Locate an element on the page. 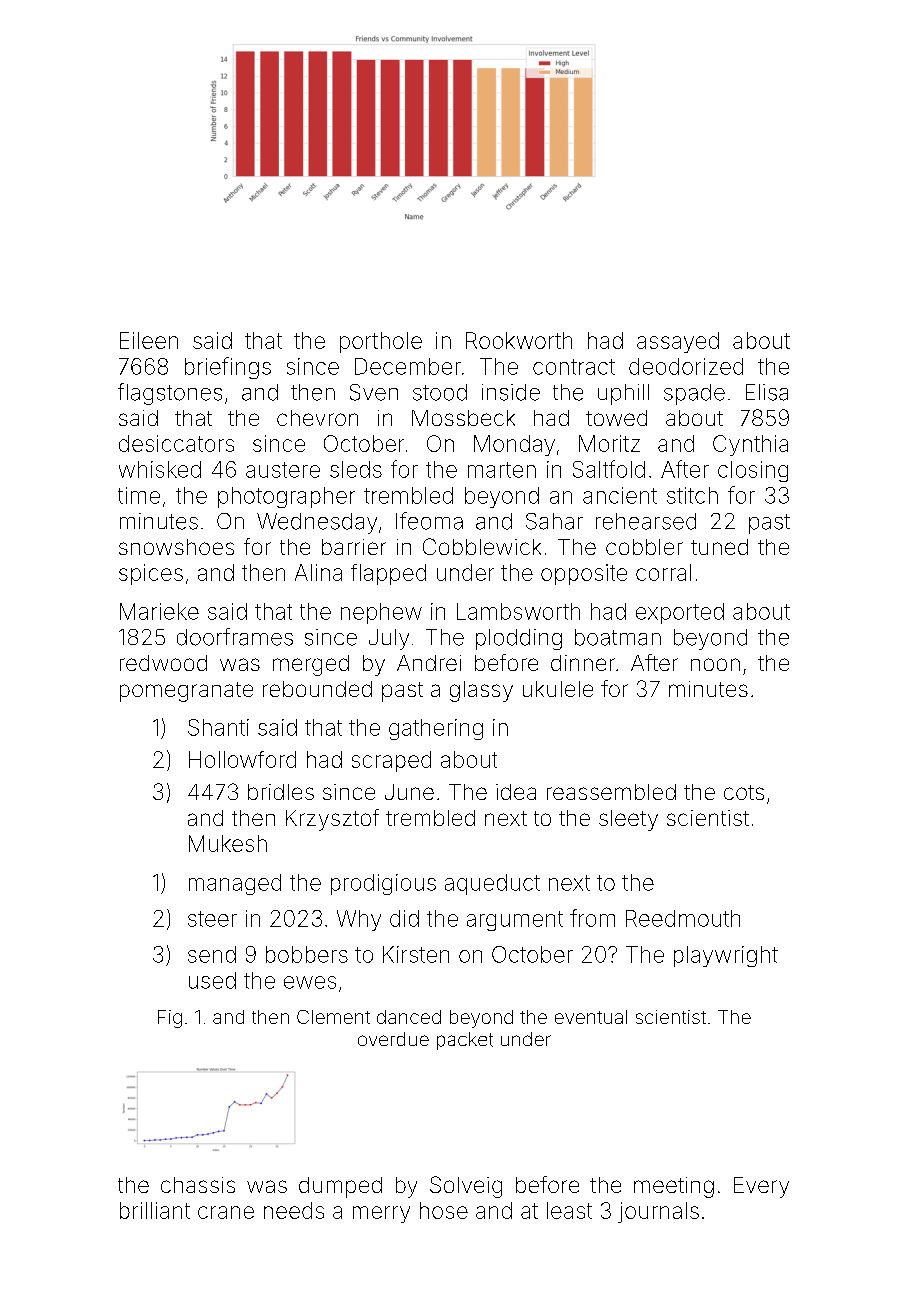 The width and height of the page is (908, 1316). Elisa is located at coordinates (767, 392).
